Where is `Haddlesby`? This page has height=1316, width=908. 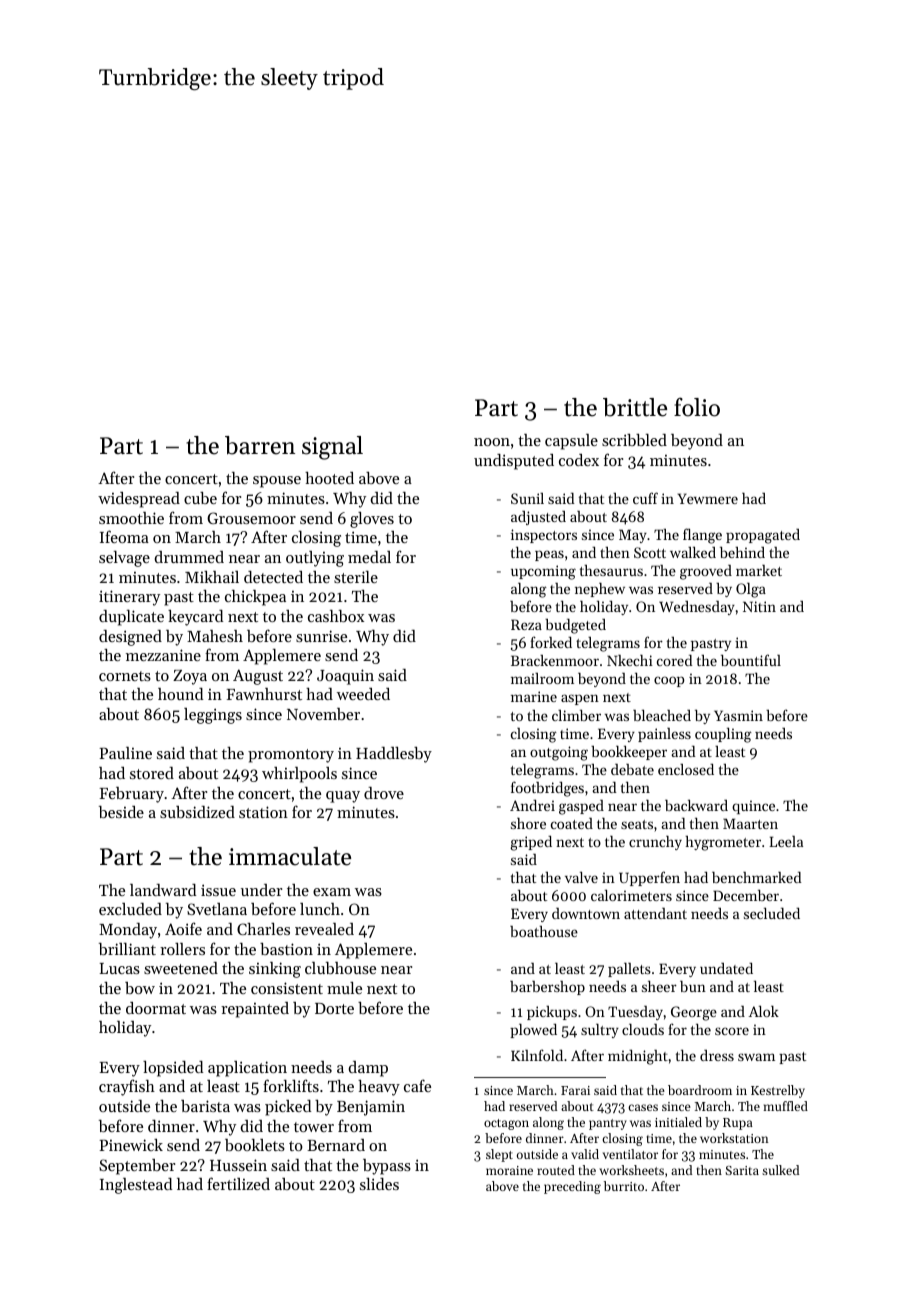 Haddlesby is located at coordinates (394, 755).
